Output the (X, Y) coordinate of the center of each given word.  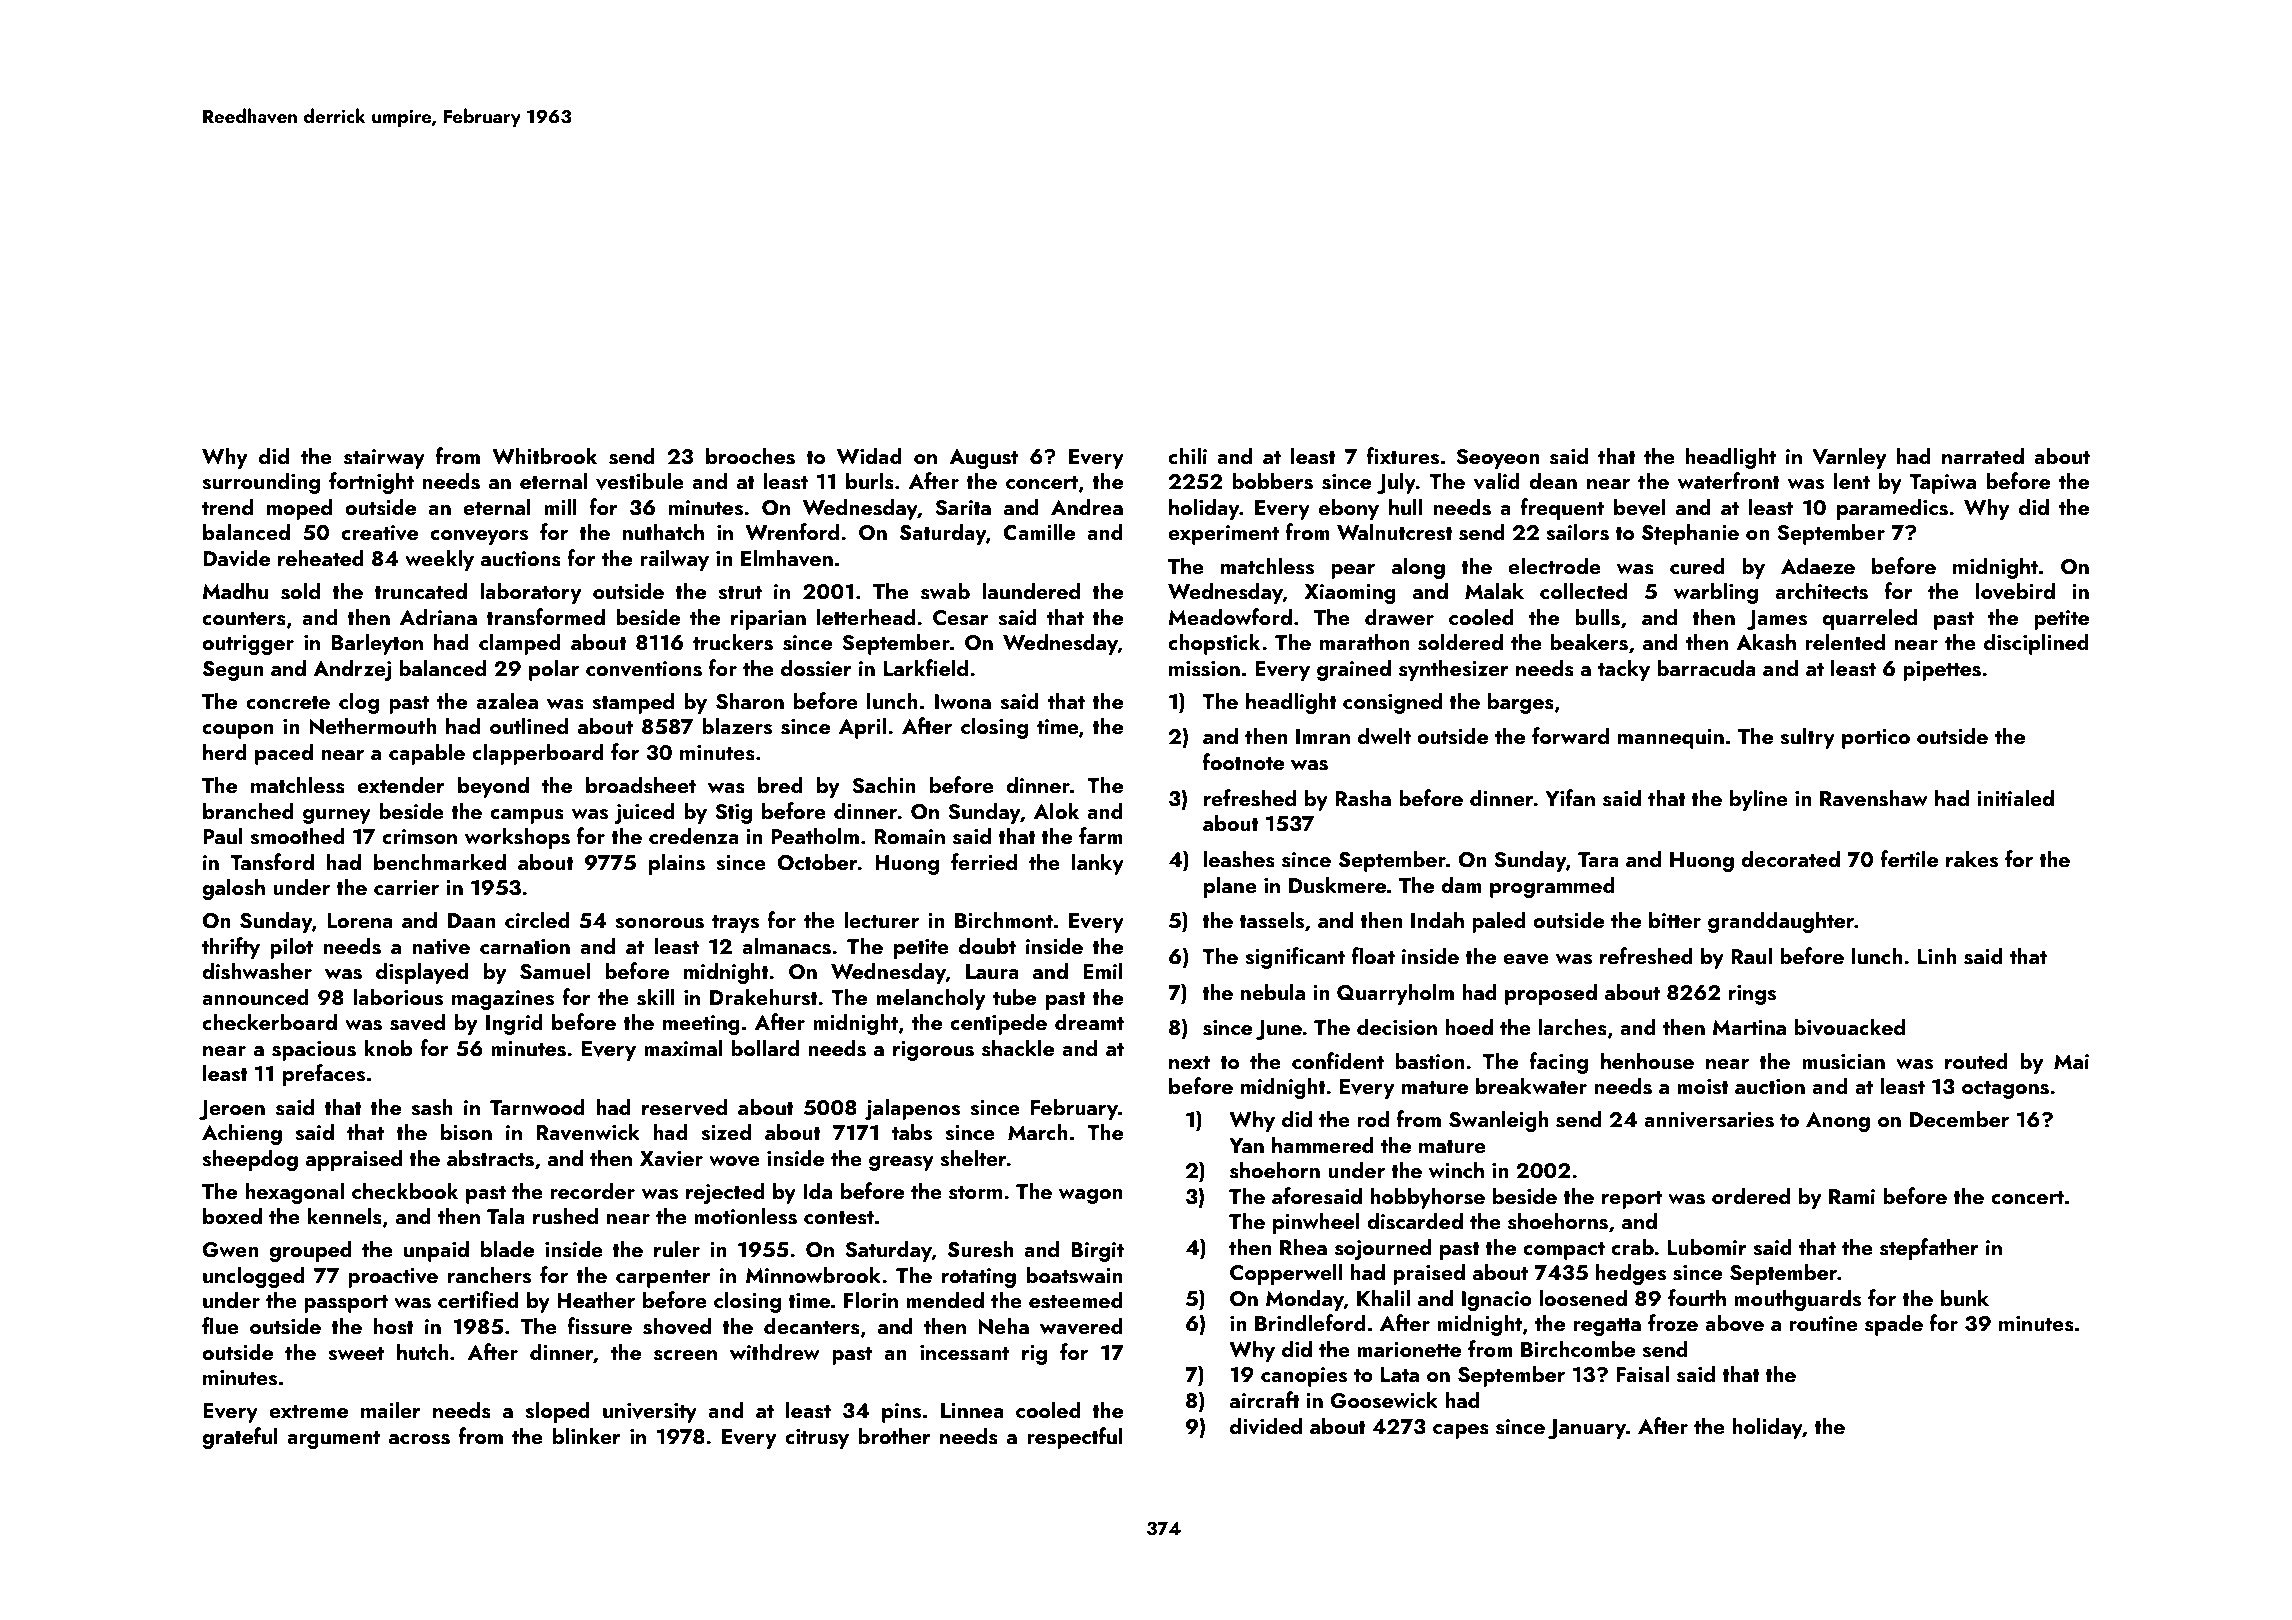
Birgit (1097, 1252)
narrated (1983, 455)
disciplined (2036, 644)
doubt (987, 945)
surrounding (261, 483)
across (419, 1439)
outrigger (248, 645)
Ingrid (514, 1024)
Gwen (230, 1250)
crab (1632, 1246)
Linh (1937, 955)
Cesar (961, 618)
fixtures (1402, 456)
